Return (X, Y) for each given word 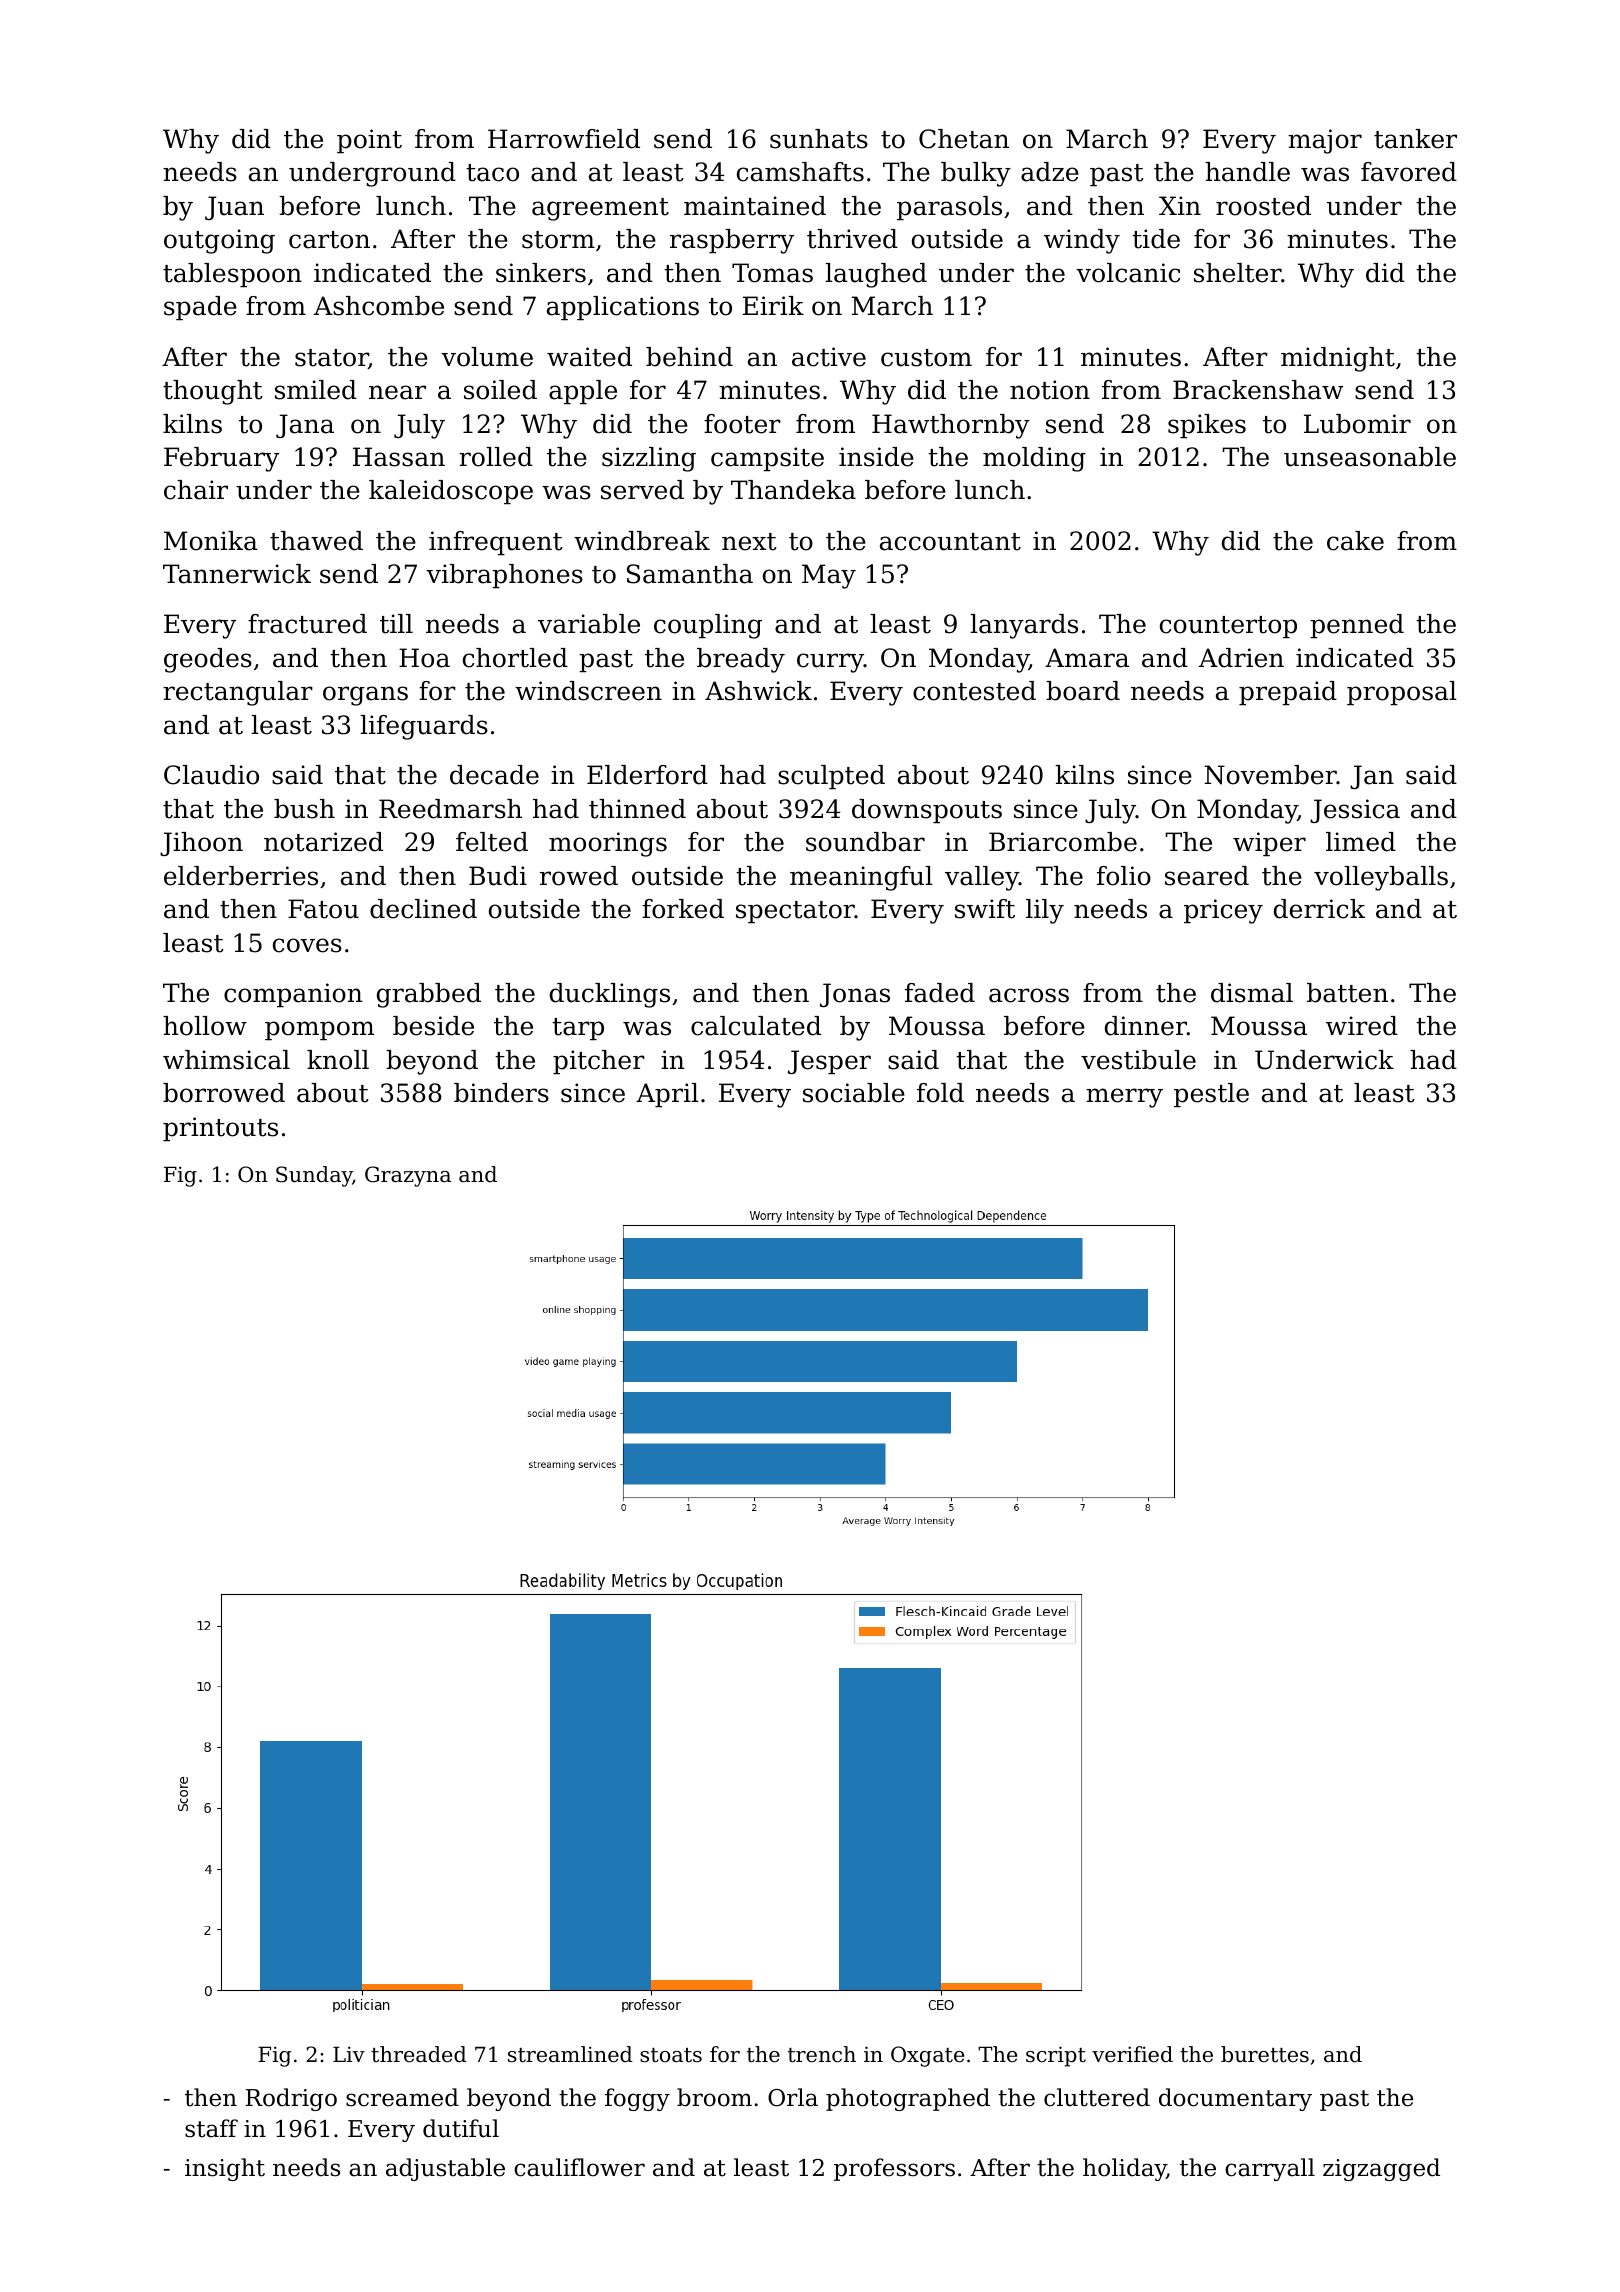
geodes (208, 660)
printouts (220, 1129)
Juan (234, 208)
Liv (349, 2054)
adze (1050, 172)
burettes (1265, 2054)
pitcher (599, 1062)
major (1325, 141)
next (749, 542)
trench (822, 2054)
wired (1362, 1026)
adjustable (445, 2169)
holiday (1125, 2169)
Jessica (1355, 811)
